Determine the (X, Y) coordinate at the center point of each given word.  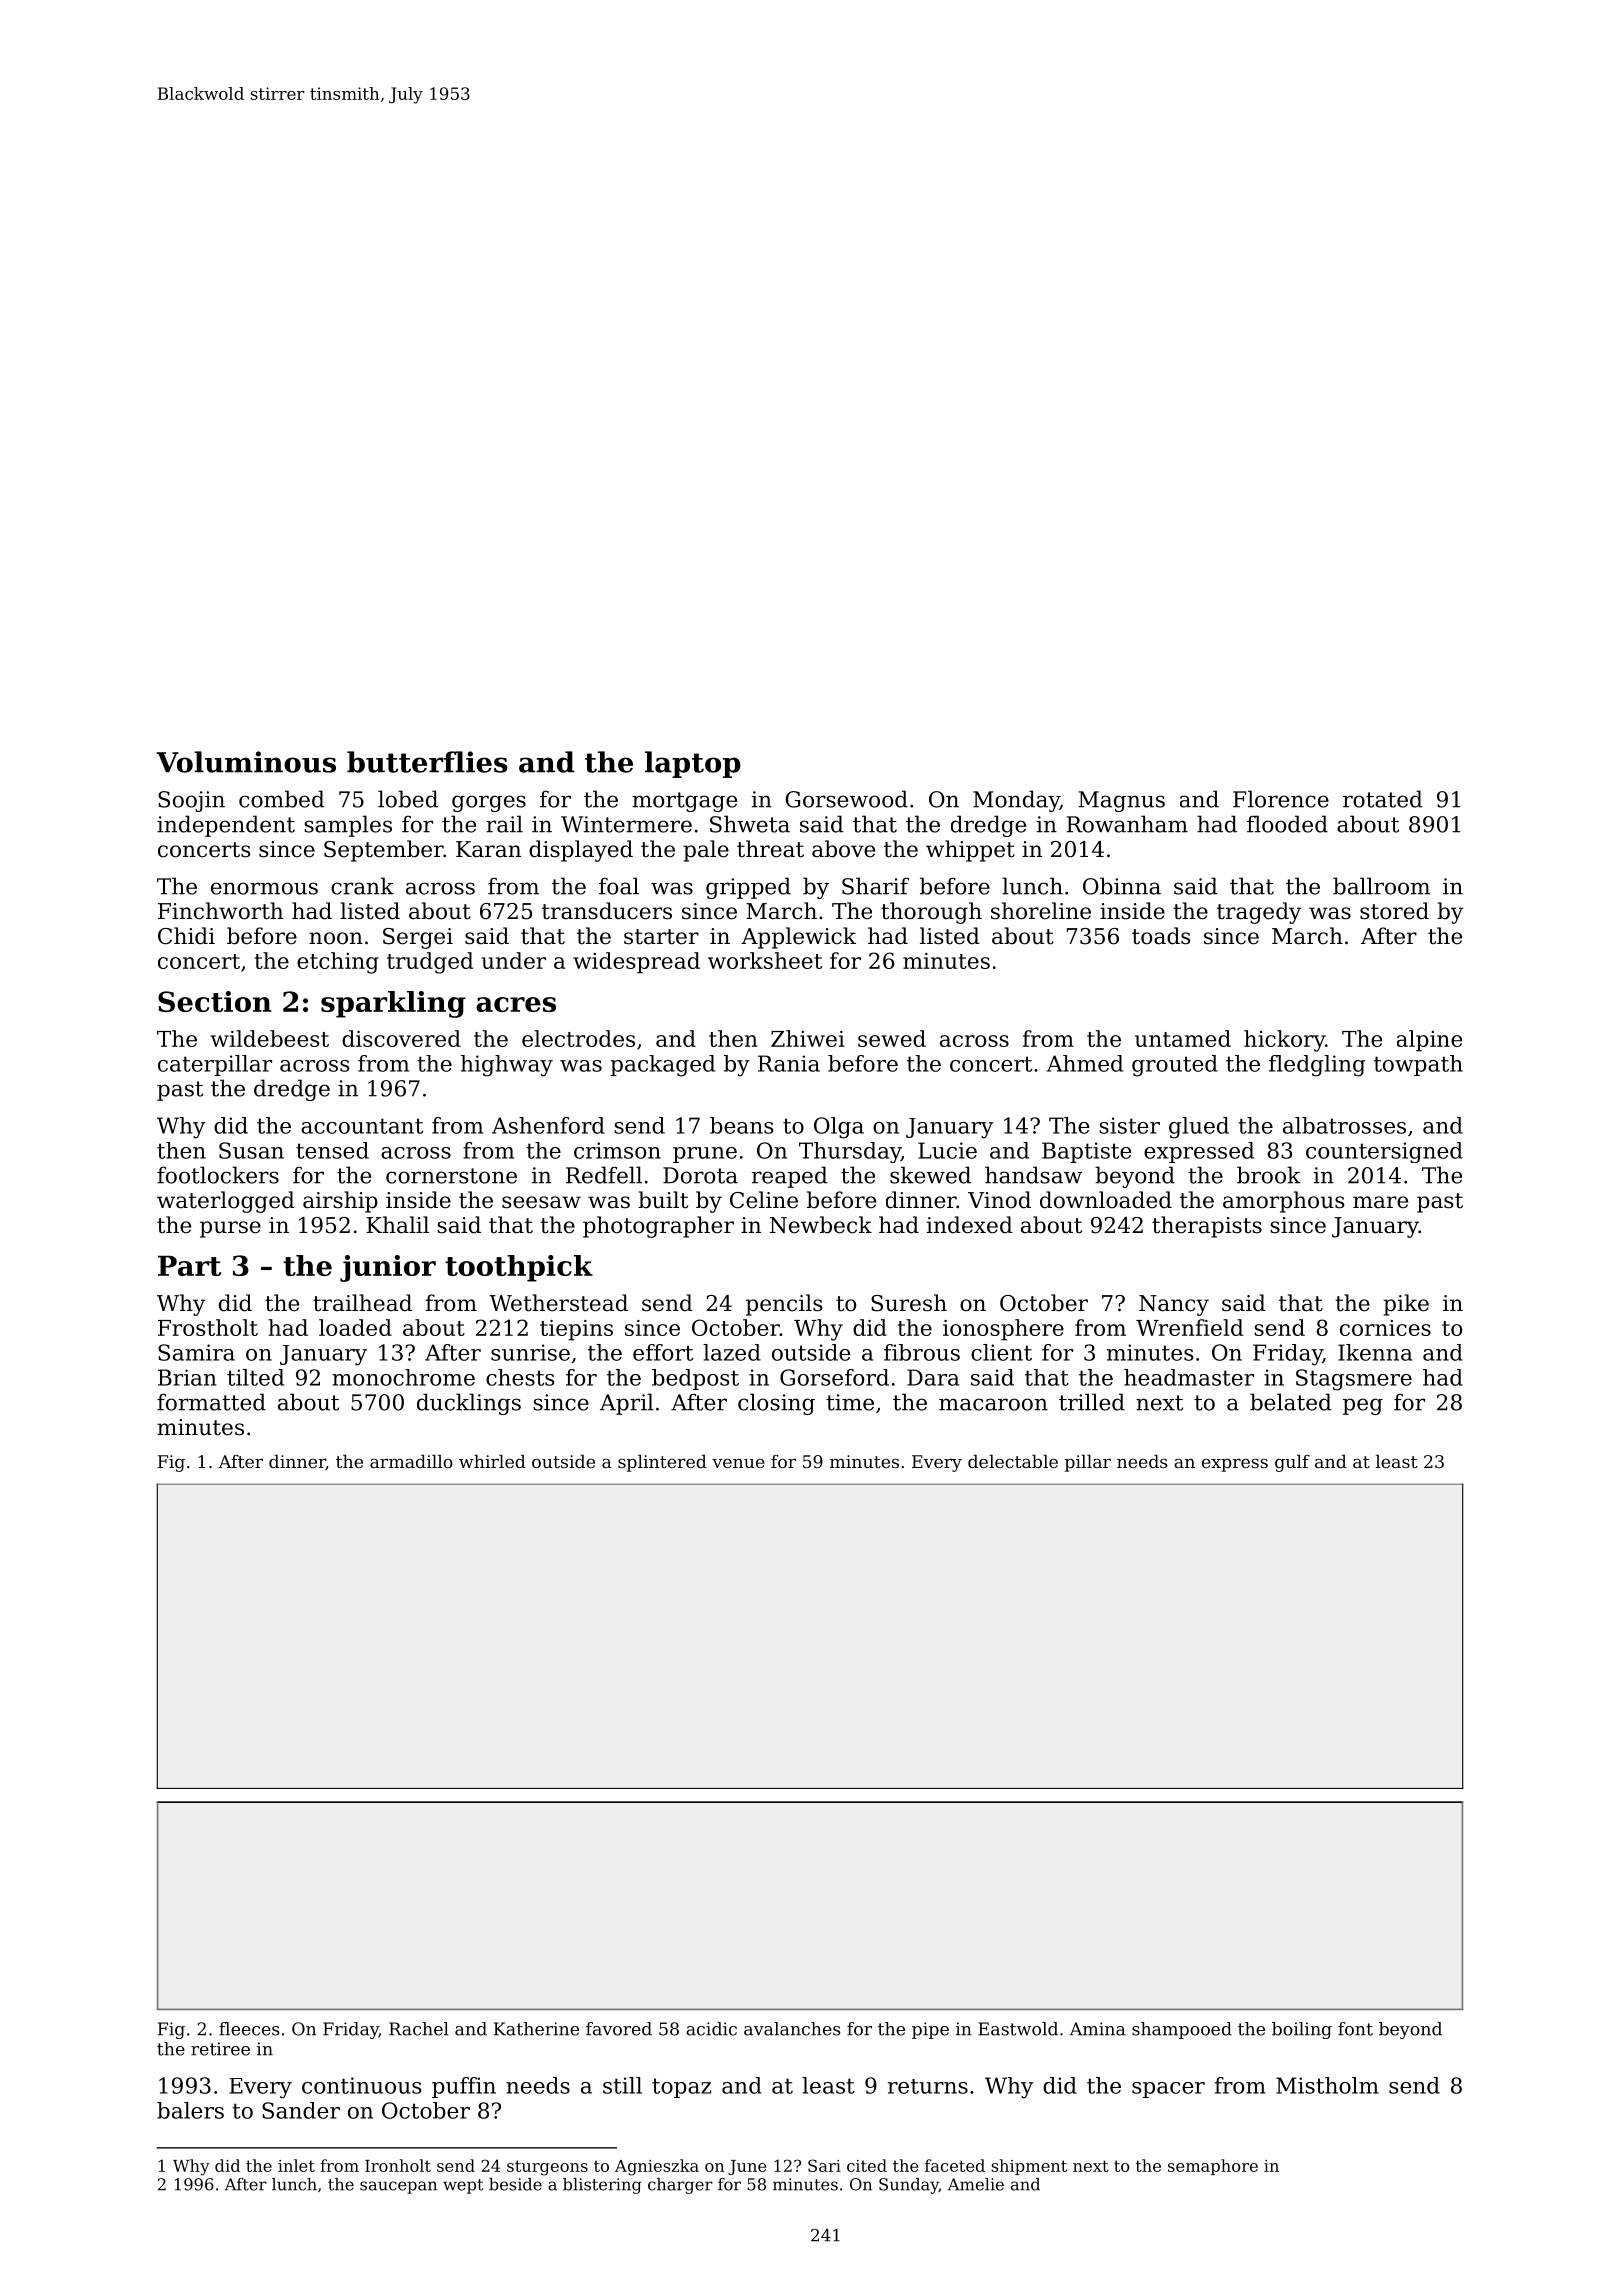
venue (738, 1463)
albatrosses (1344, 1125)
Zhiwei (808, 1038)
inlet (296, 2165)
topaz (681, 2088)
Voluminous (246, 762)
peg (1363, 1406)
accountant (362, 1126)
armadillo (411, 1461)
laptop (693, 764)
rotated (1383, 799)
